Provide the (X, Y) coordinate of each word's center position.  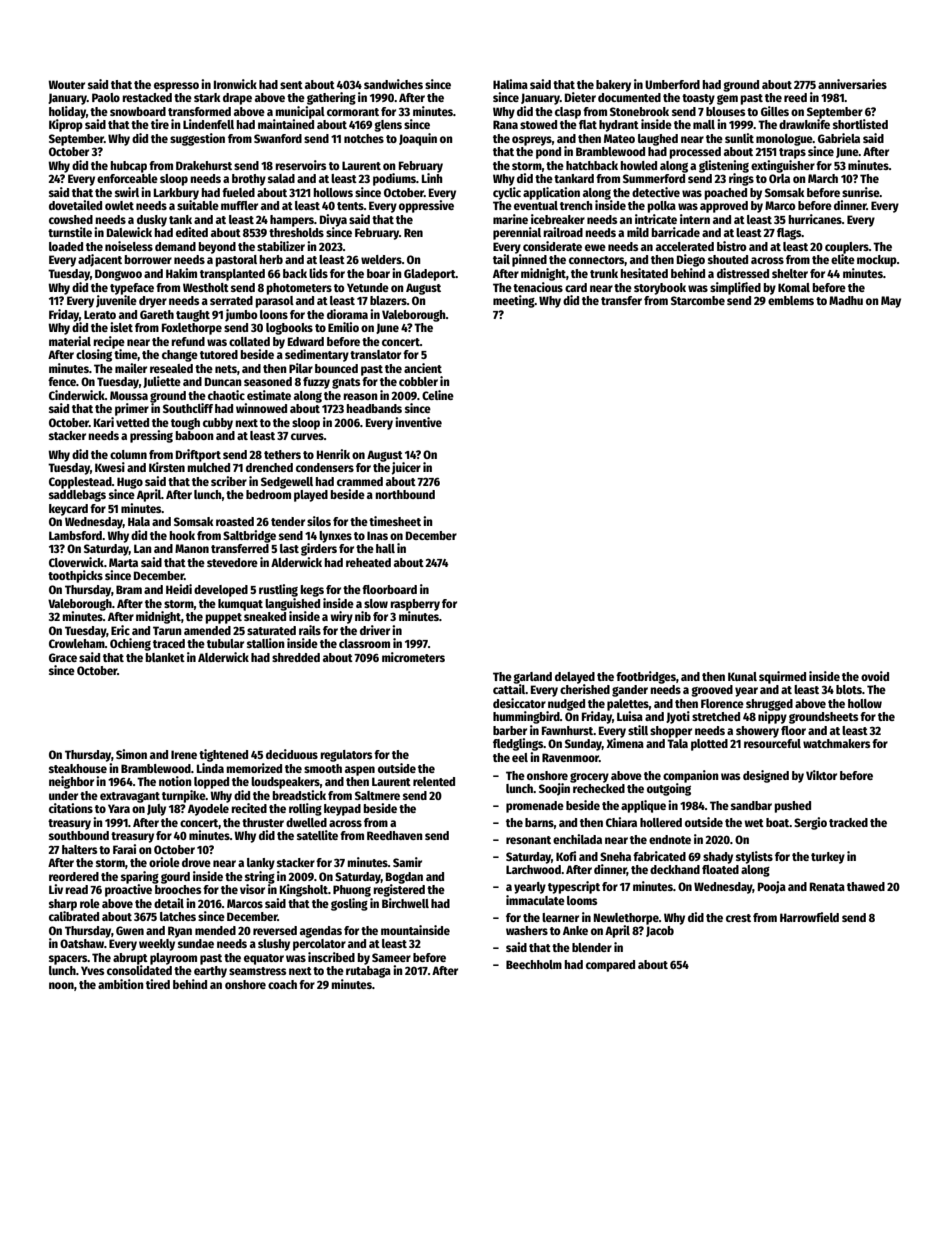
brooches (178, 889)
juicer (406, 468)
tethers (282, 454)
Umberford (672, 84)
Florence (722, 703)
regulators (346, 756)
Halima (510, 84)
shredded (296, 657)
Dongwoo (118, 275)
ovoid (875, 676)
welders (381, 259)
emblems (791, 300)
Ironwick (235, 84)
